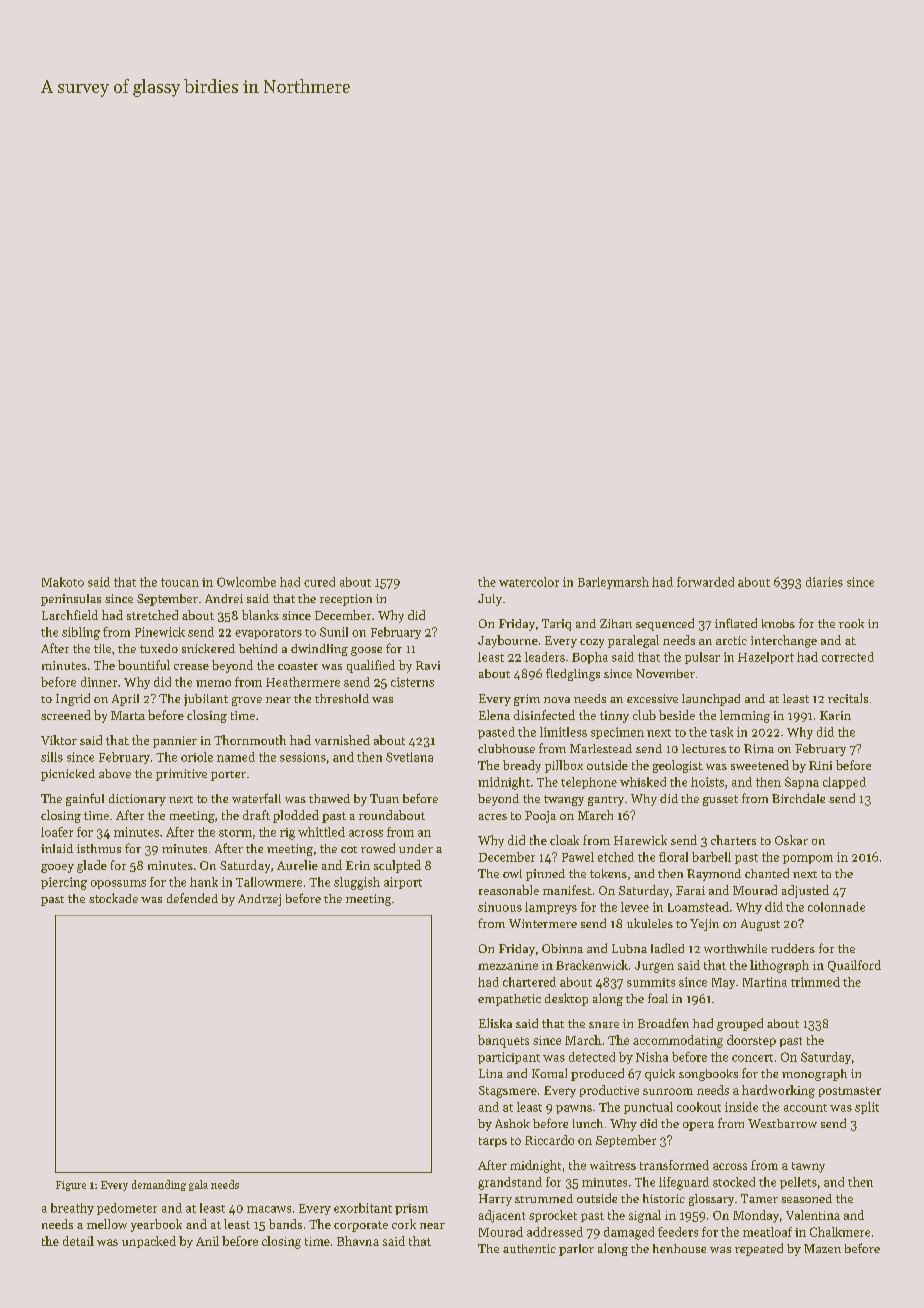  What do you see at coordinates (848, 698) in the screenshot?
I see `recitals` at bounding box center [848, 698].
